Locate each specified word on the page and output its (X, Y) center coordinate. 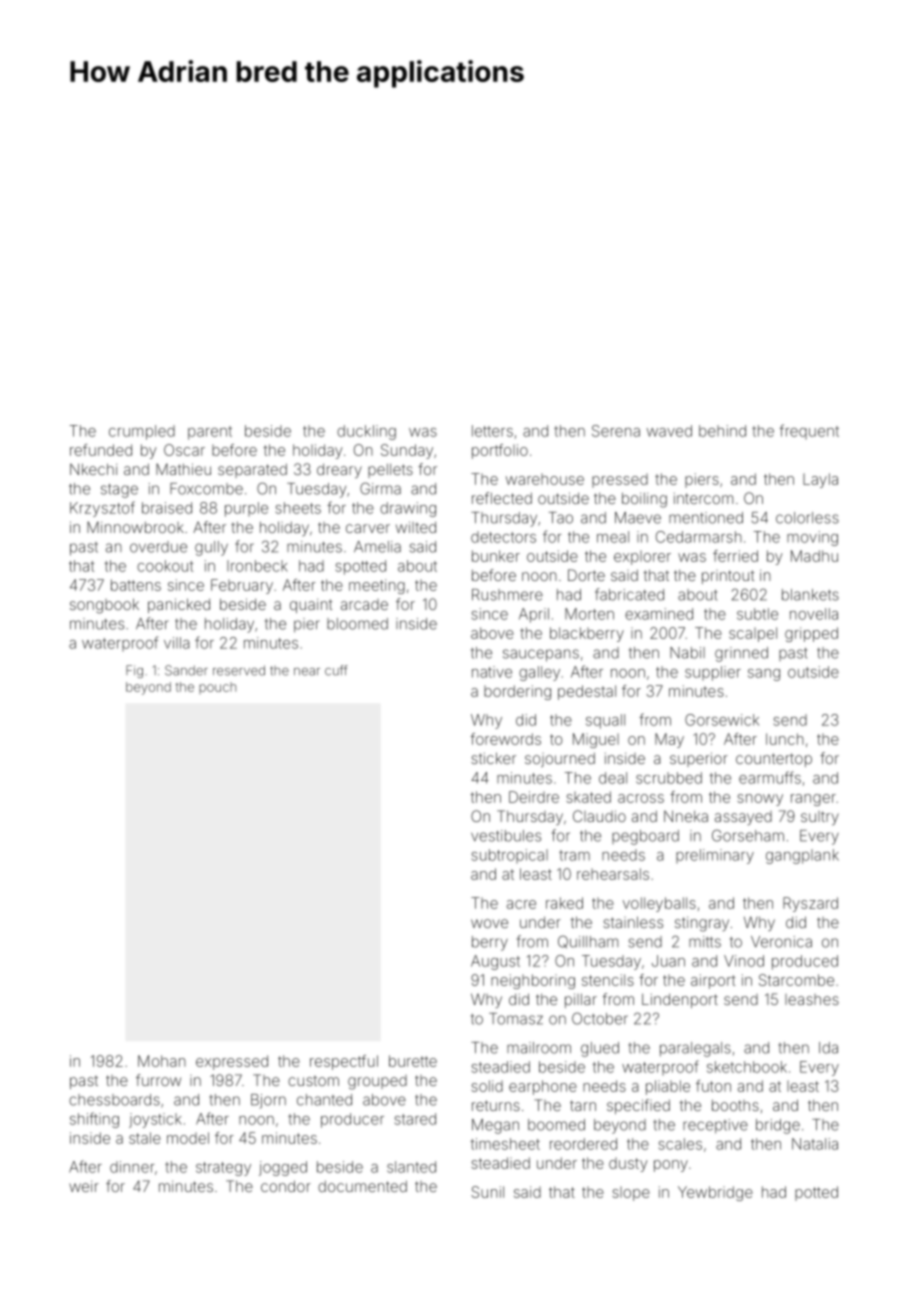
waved (669, 431)
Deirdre (534, 797)
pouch (217, 688)
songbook (104, 606)
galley (539, 673)
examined (659, 614)
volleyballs (659, 904)
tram (574, 855)
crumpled (142, 432)
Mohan (162, 1061)
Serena (616, 431)
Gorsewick (722, 720)
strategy (223, 1169)
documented (362, 1186)
